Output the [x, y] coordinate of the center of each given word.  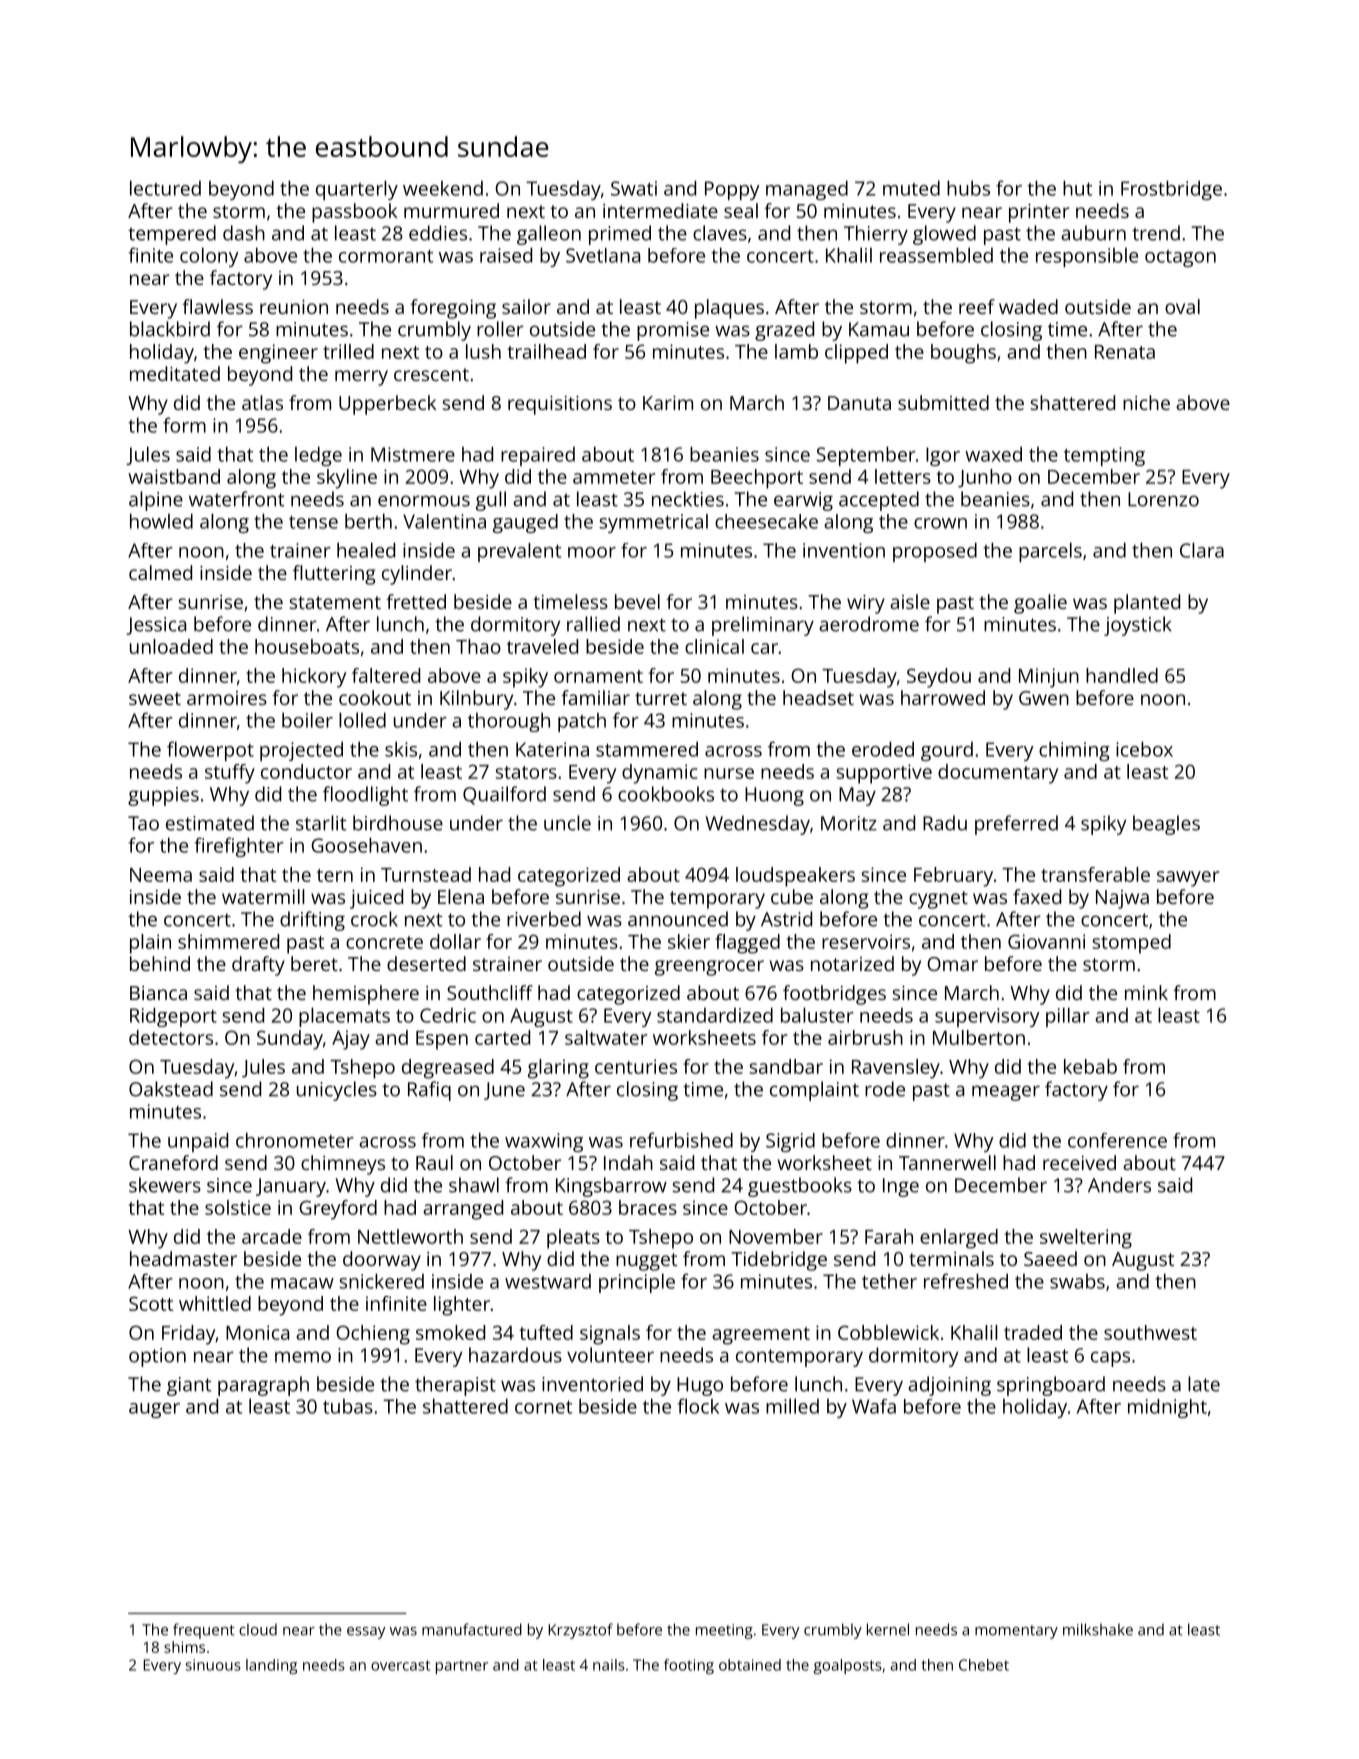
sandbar [786, 1066]
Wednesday [758, 825]
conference [1117, 1140]
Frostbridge [1171, 190]
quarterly [357, 190]
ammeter [614, 477]
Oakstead [171, 1089]
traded [1033, 1332]
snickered [381, 1281]
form [184, 425]
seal [741, 210]
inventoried [592, 1384]
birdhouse [398, 823]
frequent [204, 1631]
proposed [935, 552]
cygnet [938, 900]
